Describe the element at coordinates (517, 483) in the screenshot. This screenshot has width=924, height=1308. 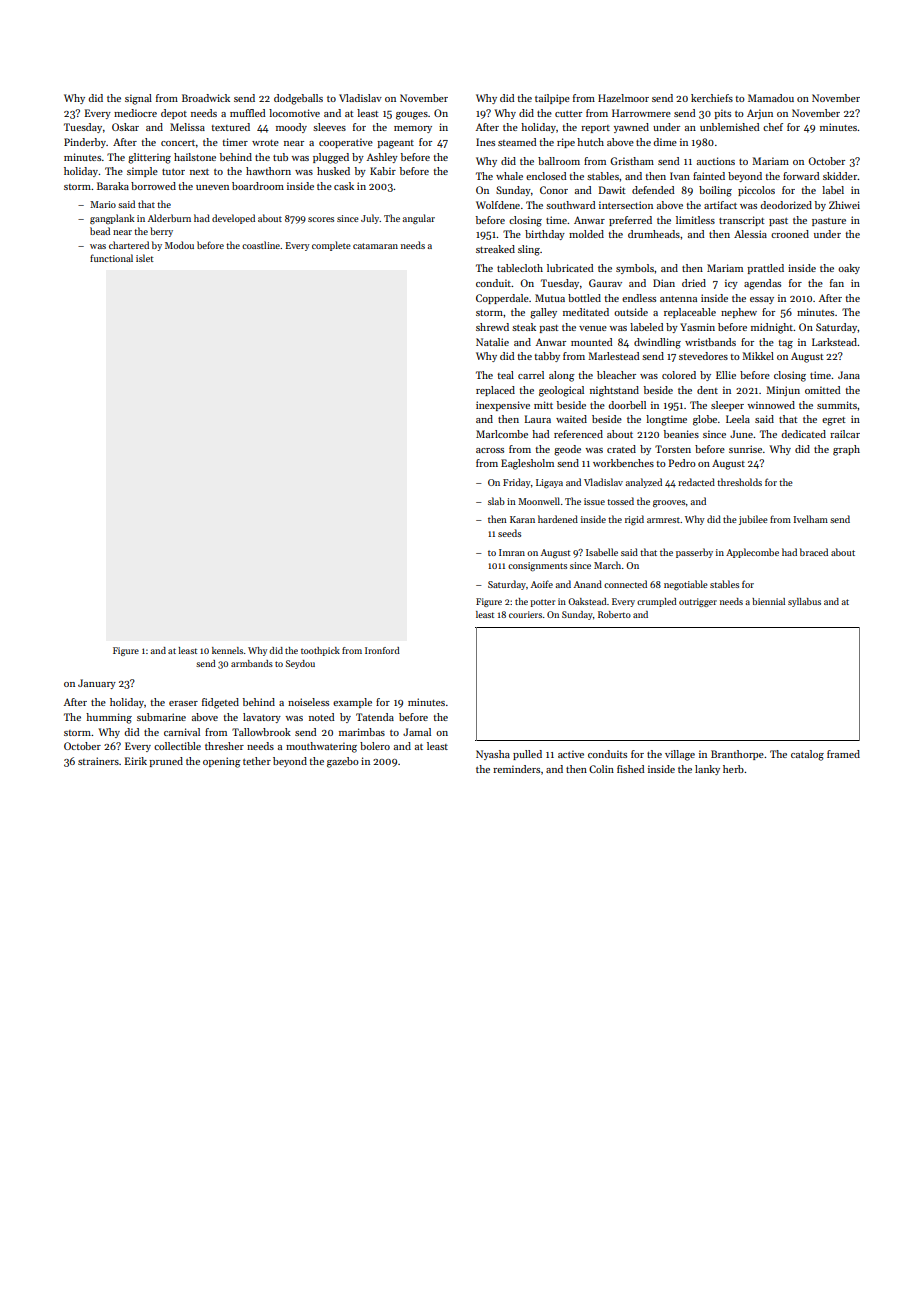
I see `Friday` at that location.
